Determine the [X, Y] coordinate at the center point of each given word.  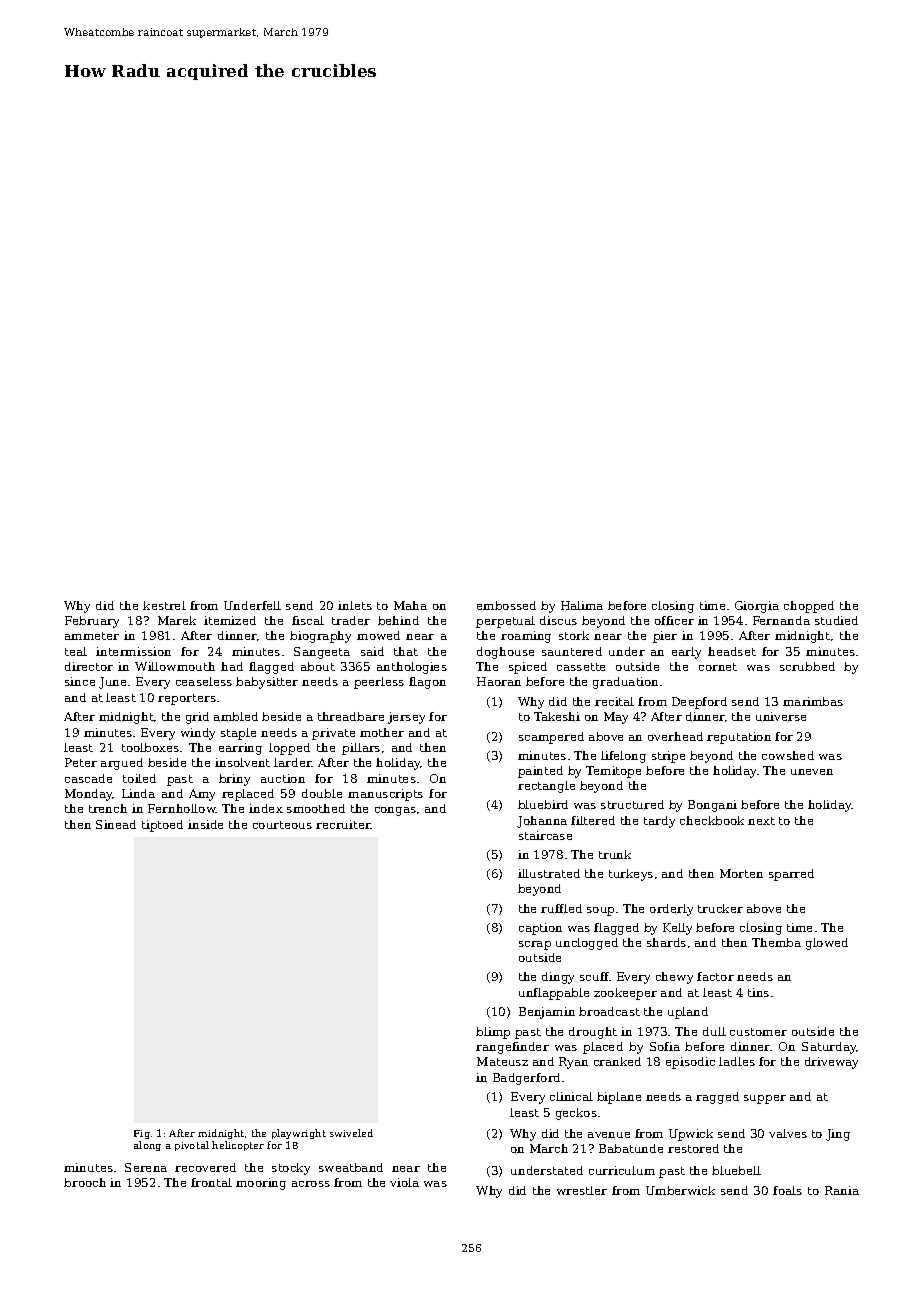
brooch [85, 1182]
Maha [410, 605]
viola [404, 1182]
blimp [493, 1033]
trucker [720, 908]
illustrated [549, 873]
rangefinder [512, 1048]
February [92, 622]
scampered [551, 738]
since [80, 681]
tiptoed [162, 826]
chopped [809, 607]
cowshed [788, 755]
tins [758, 992]
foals [787, 1190]
